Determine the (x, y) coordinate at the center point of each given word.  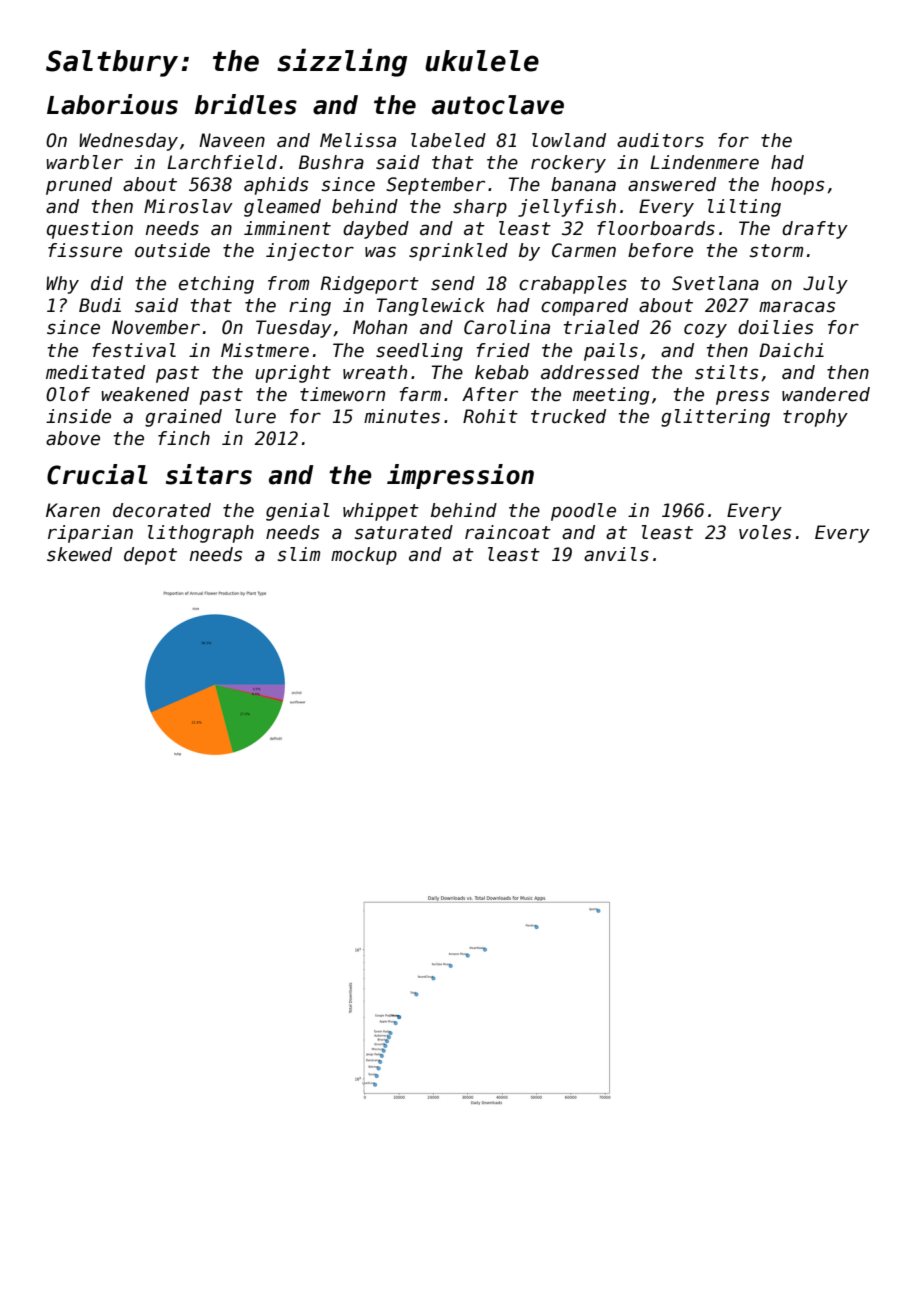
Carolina (507, 327)
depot (150, 556)
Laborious (112, 104)
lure (255, 416)
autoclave (498, 105)
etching (216, 285)
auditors (660, 140)
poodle (583, 512)
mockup (364, 556)
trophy (815, 418)
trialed (601, 327)
